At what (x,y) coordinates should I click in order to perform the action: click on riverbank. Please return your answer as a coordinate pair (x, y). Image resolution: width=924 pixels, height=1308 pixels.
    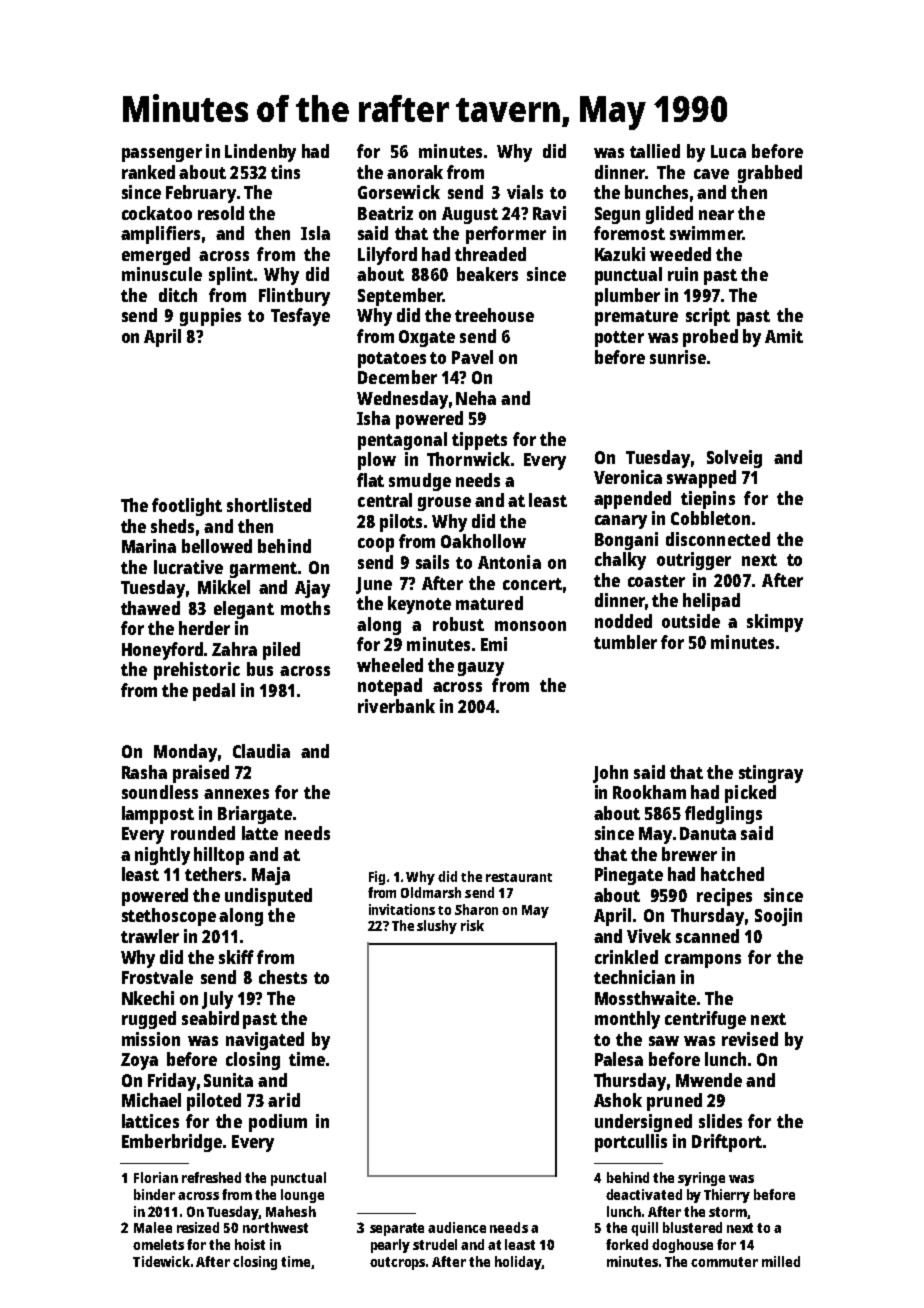
    Looking at the image, I should click on (396, 706).
